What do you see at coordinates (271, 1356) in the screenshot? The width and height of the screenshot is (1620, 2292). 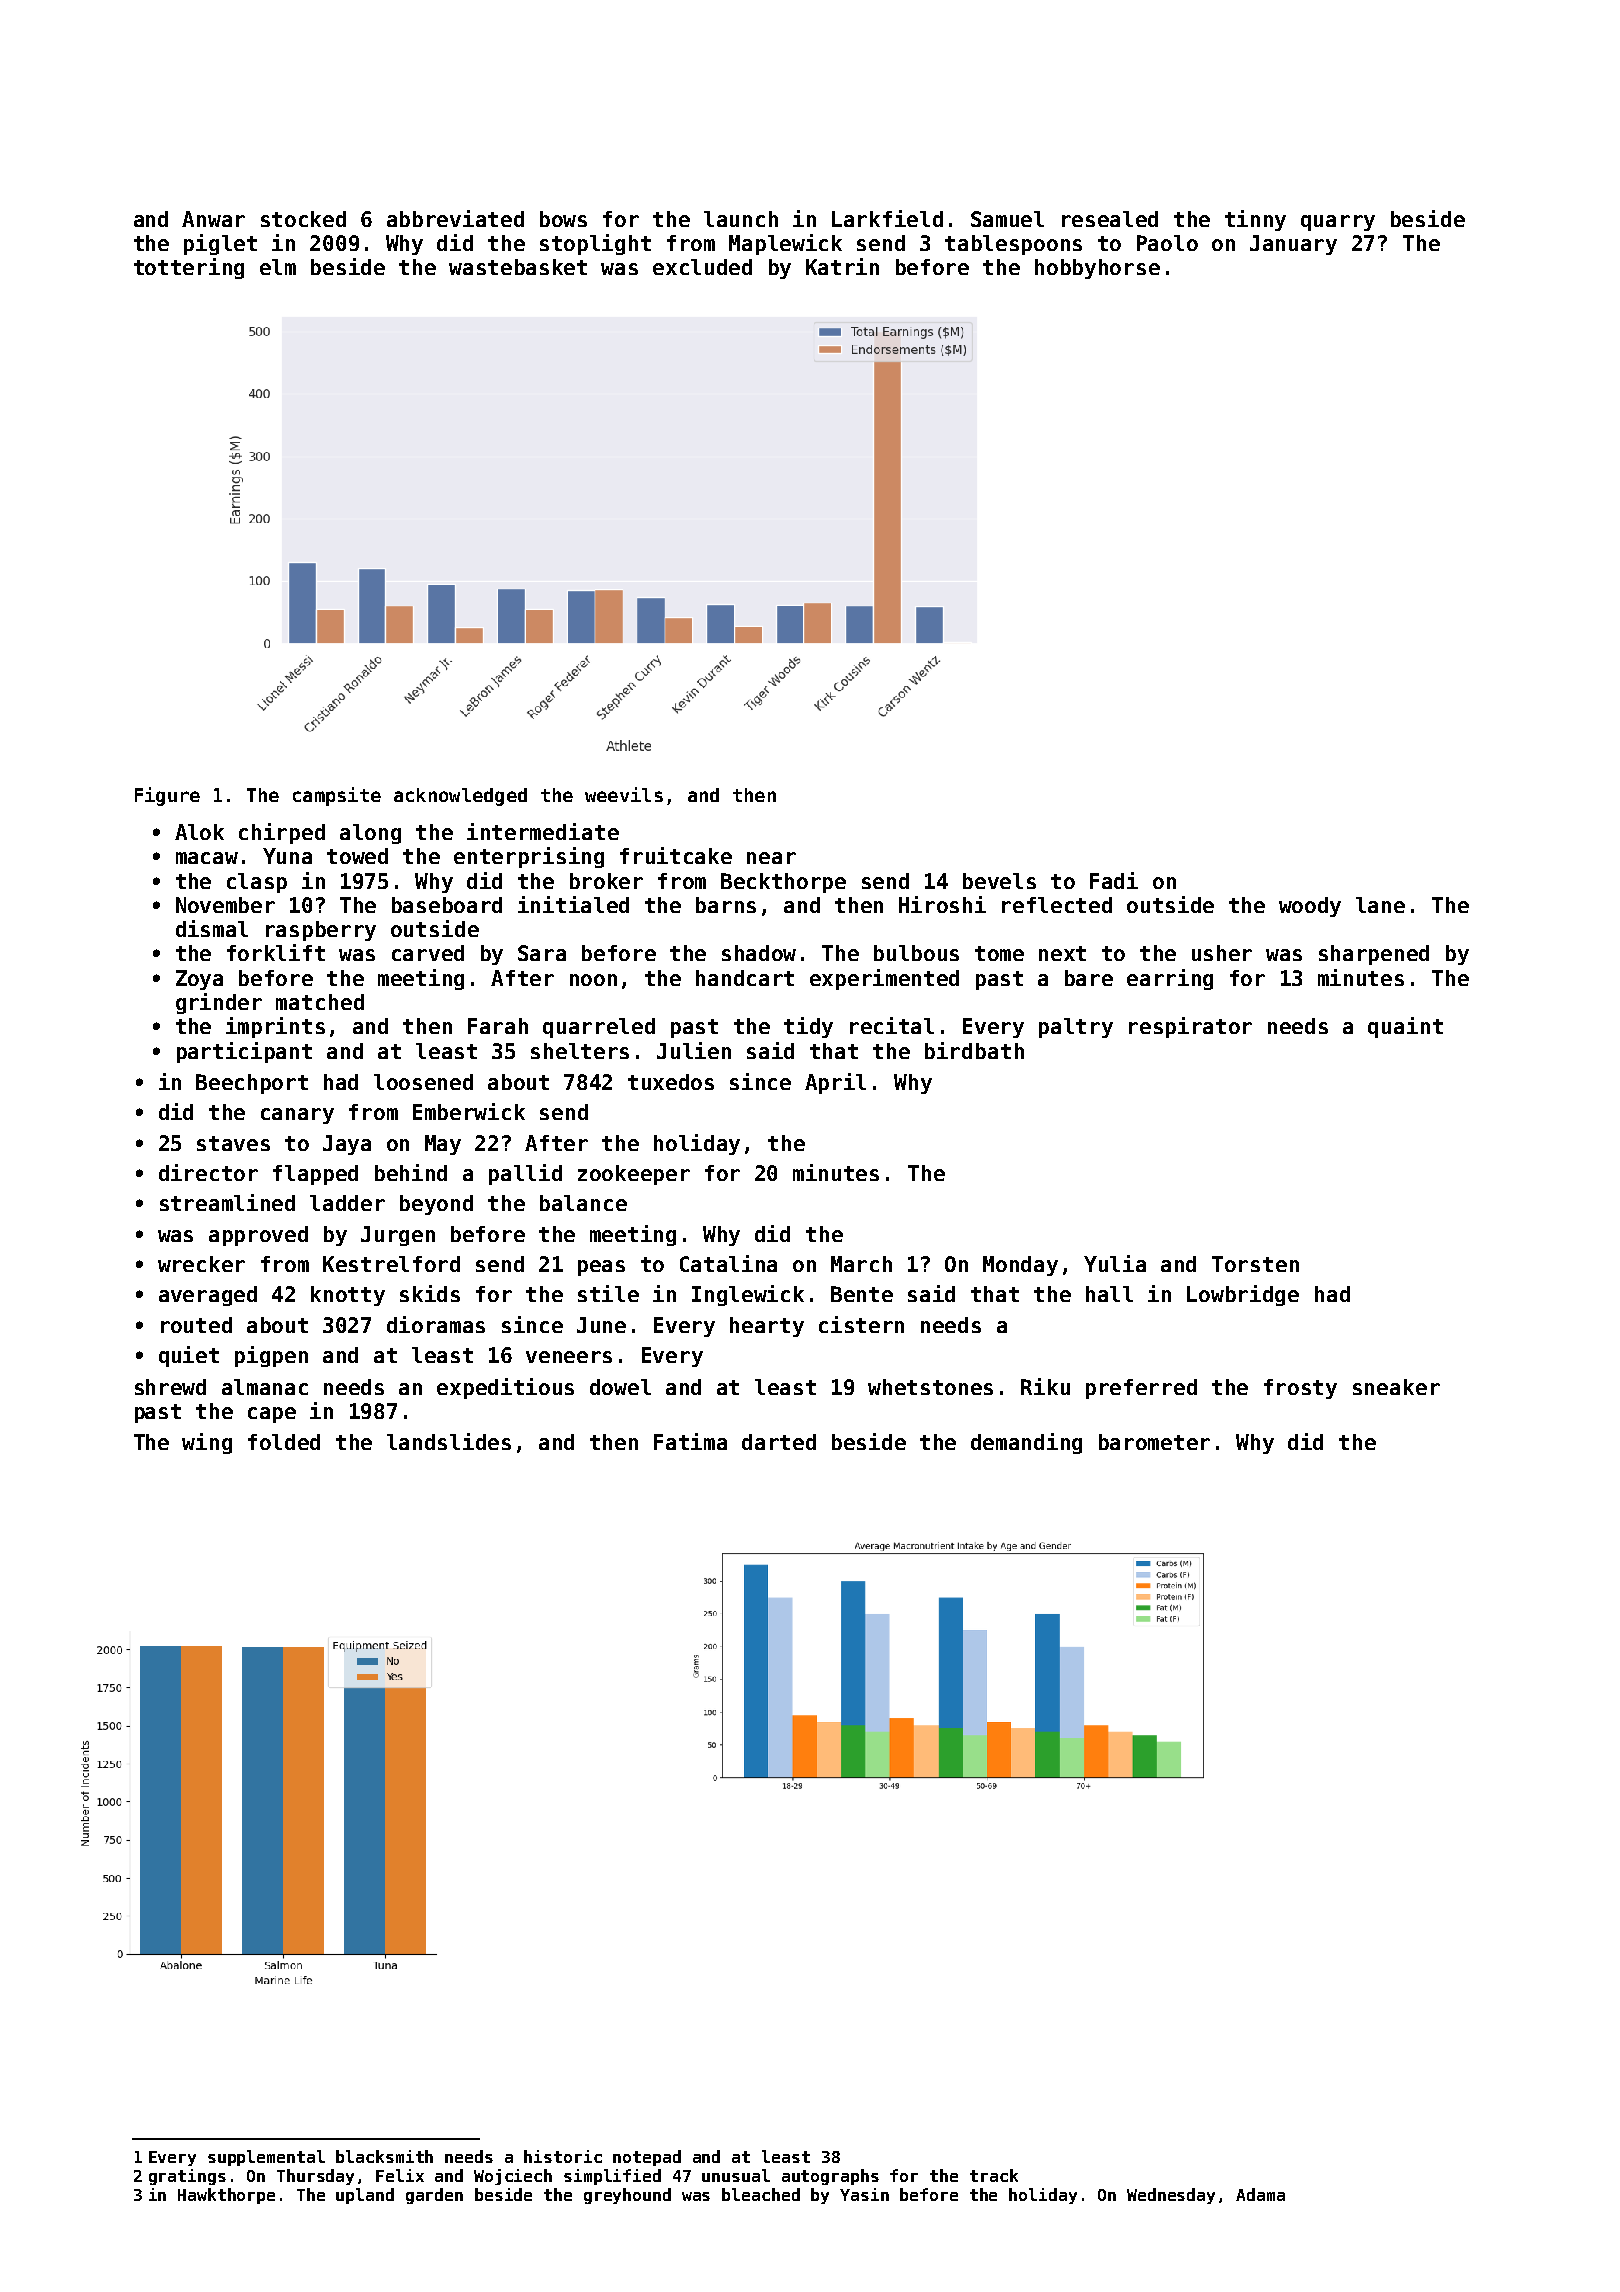 I see `pigpen` at bounding box center [271, 1356].
